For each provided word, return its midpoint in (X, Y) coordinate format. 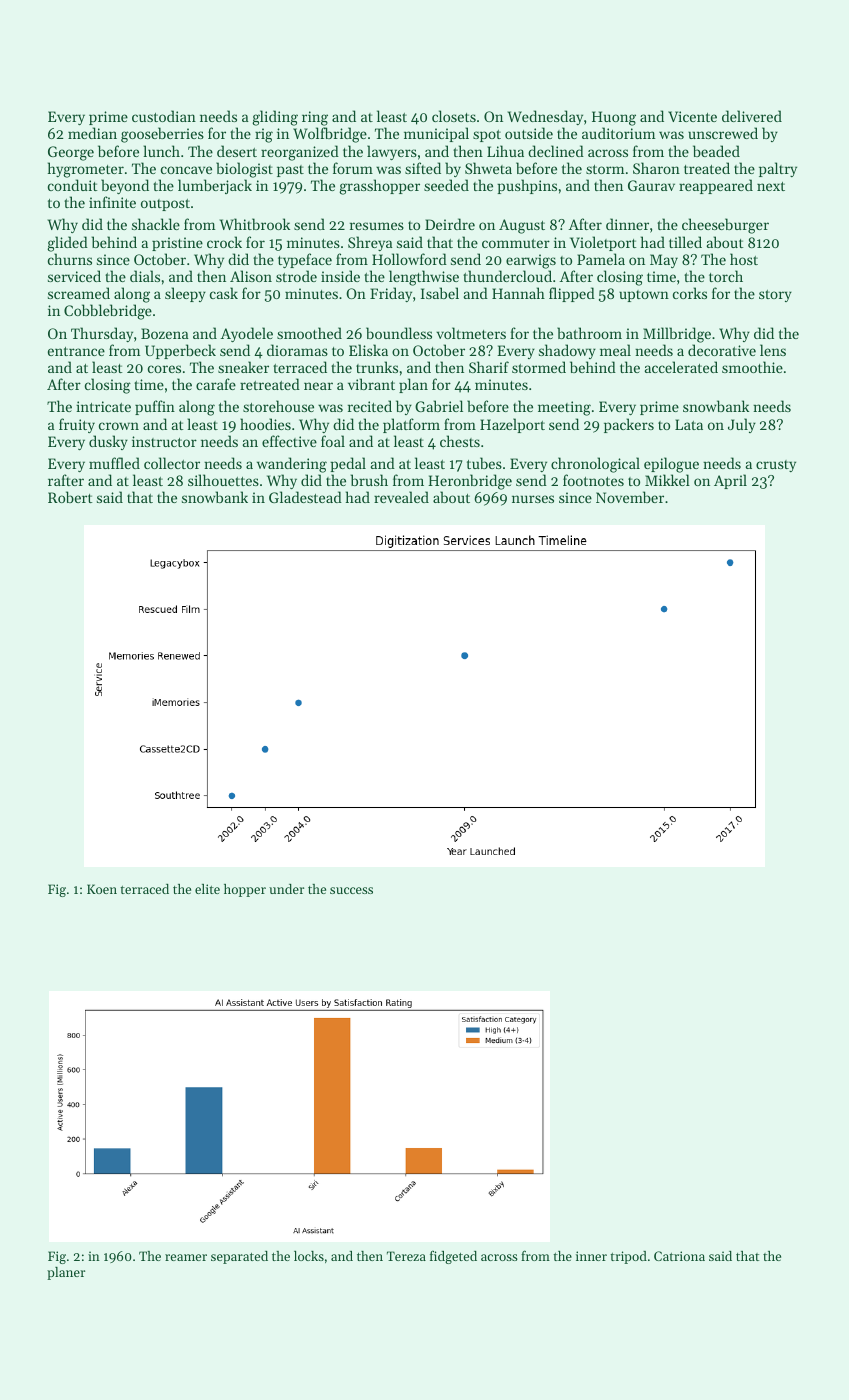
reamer (186, 1257)
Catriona (679, 1256)
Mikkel (667, 480)
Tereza (406, 1256)
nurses (533, 499)
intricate (103, 406)
